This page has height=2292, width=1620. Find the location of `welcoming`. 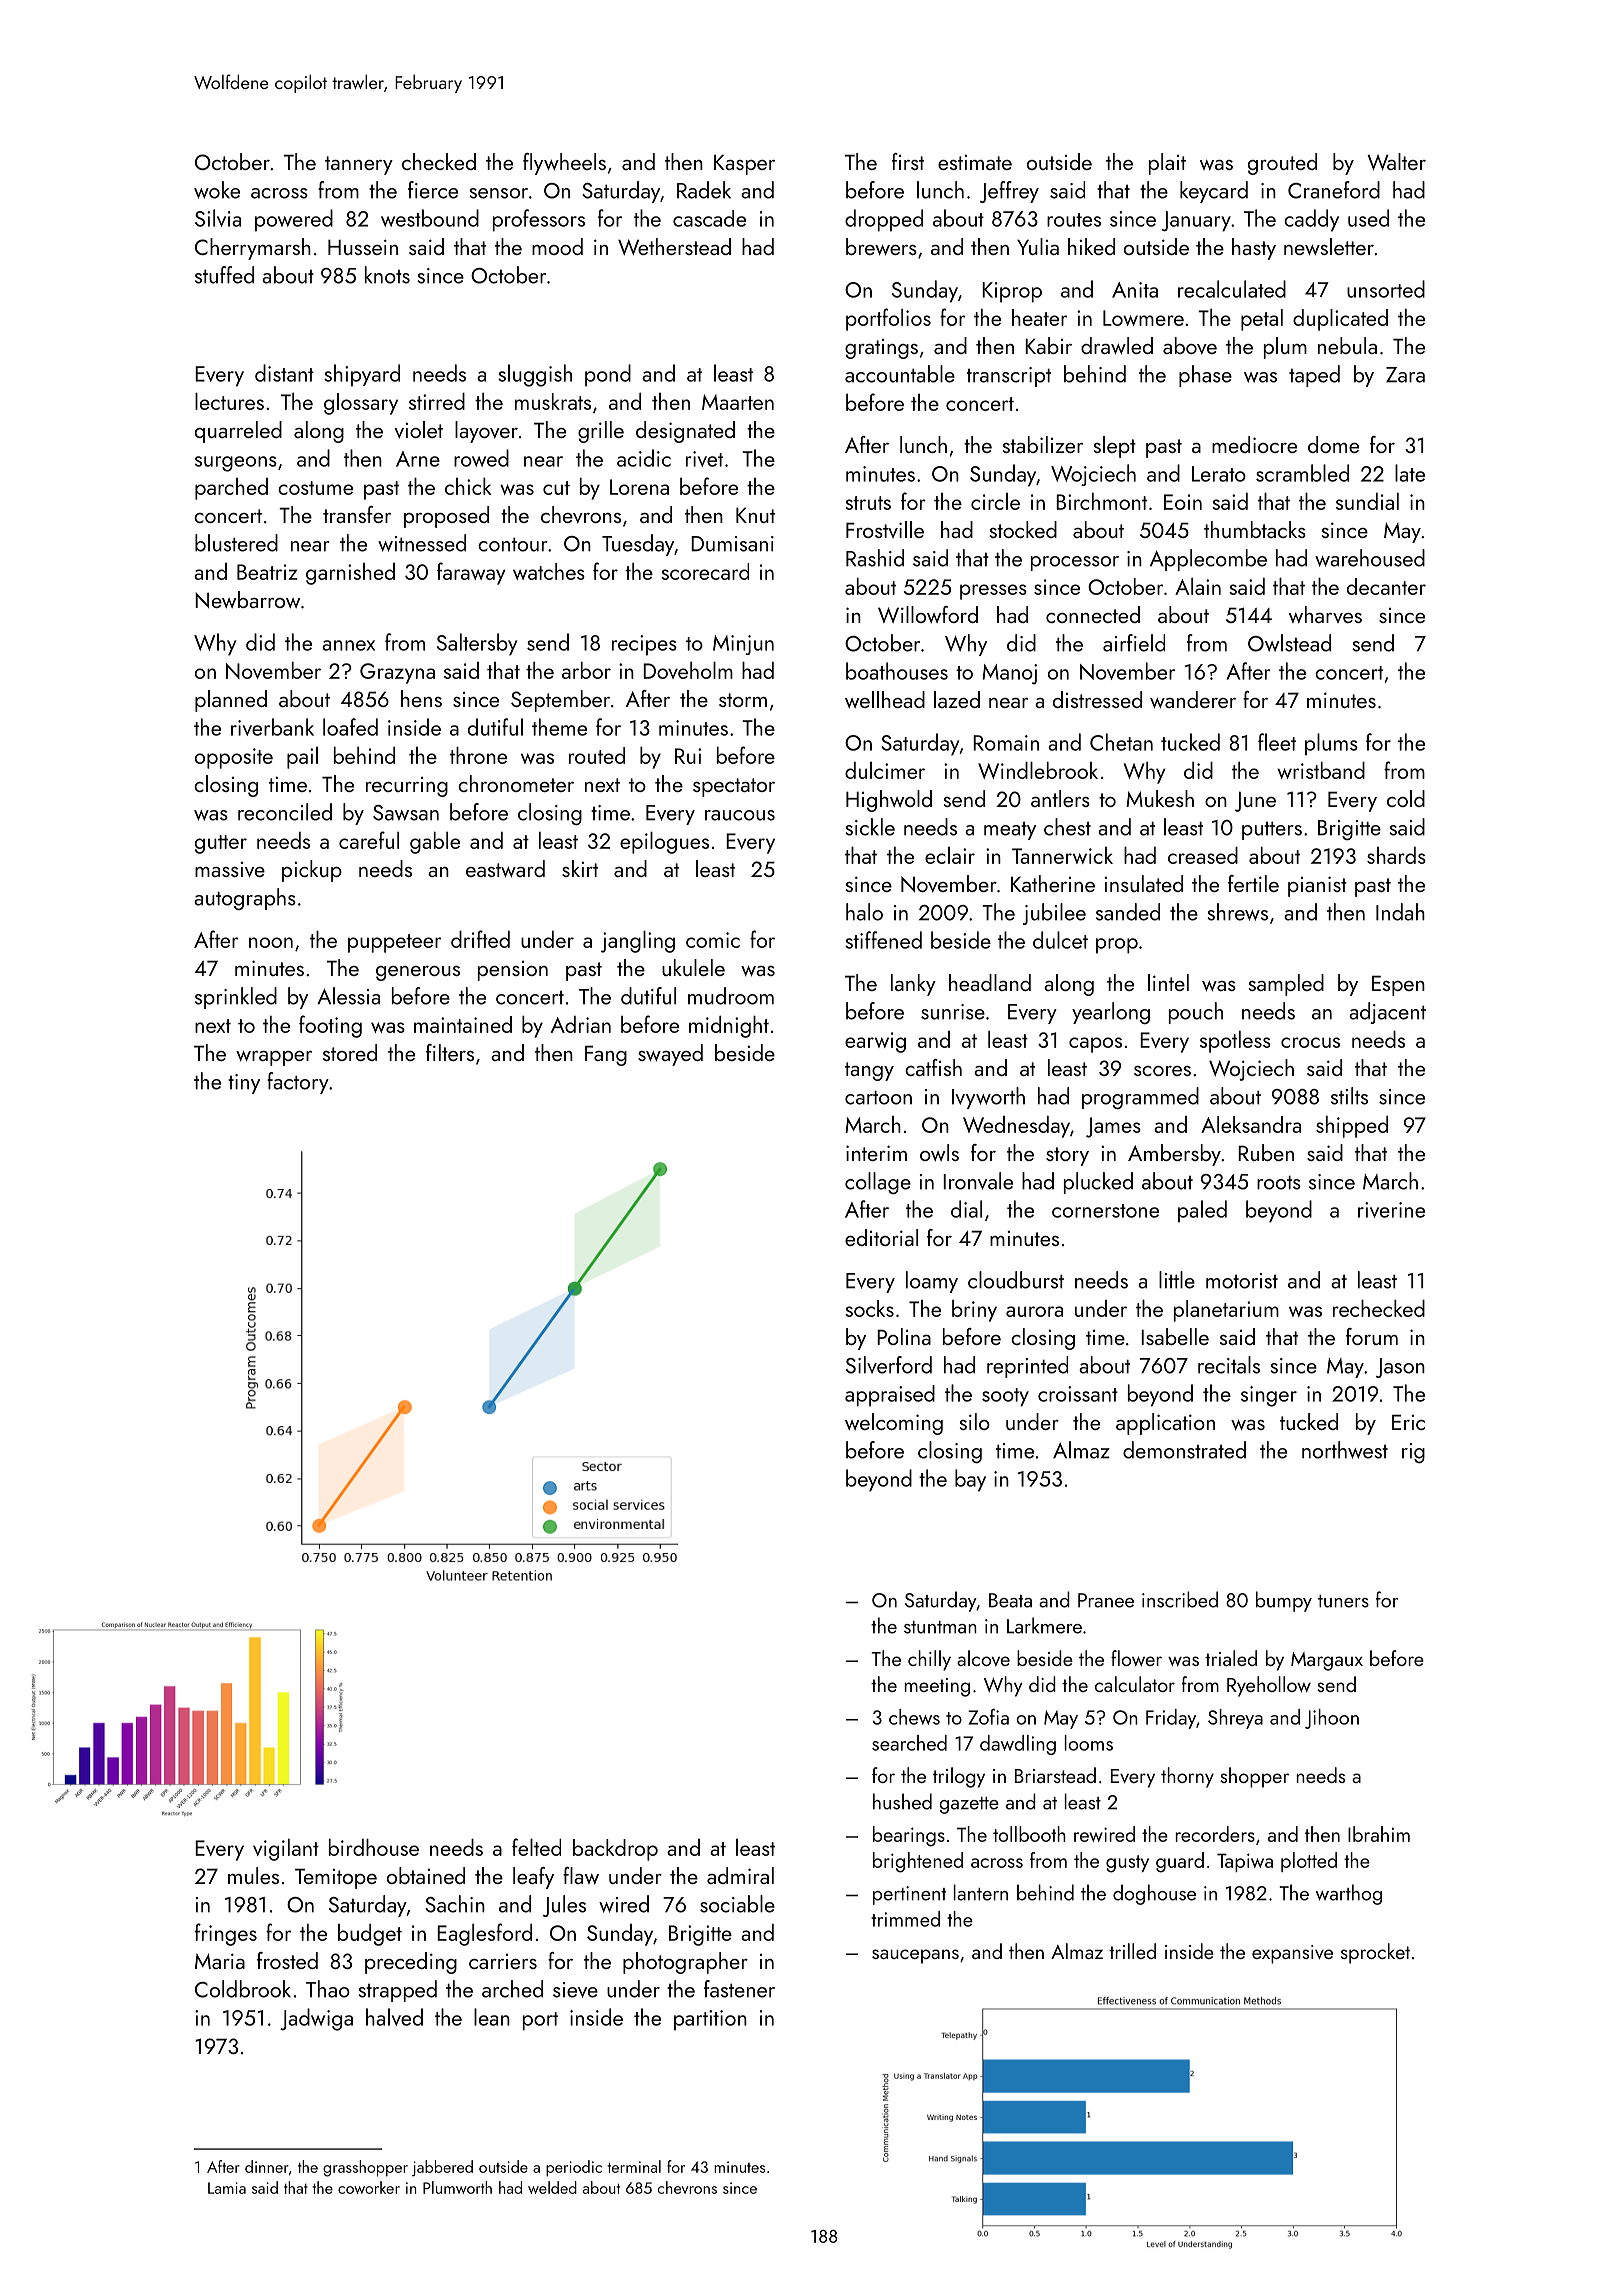

welcoming is located at coordinates (894, 1424).
